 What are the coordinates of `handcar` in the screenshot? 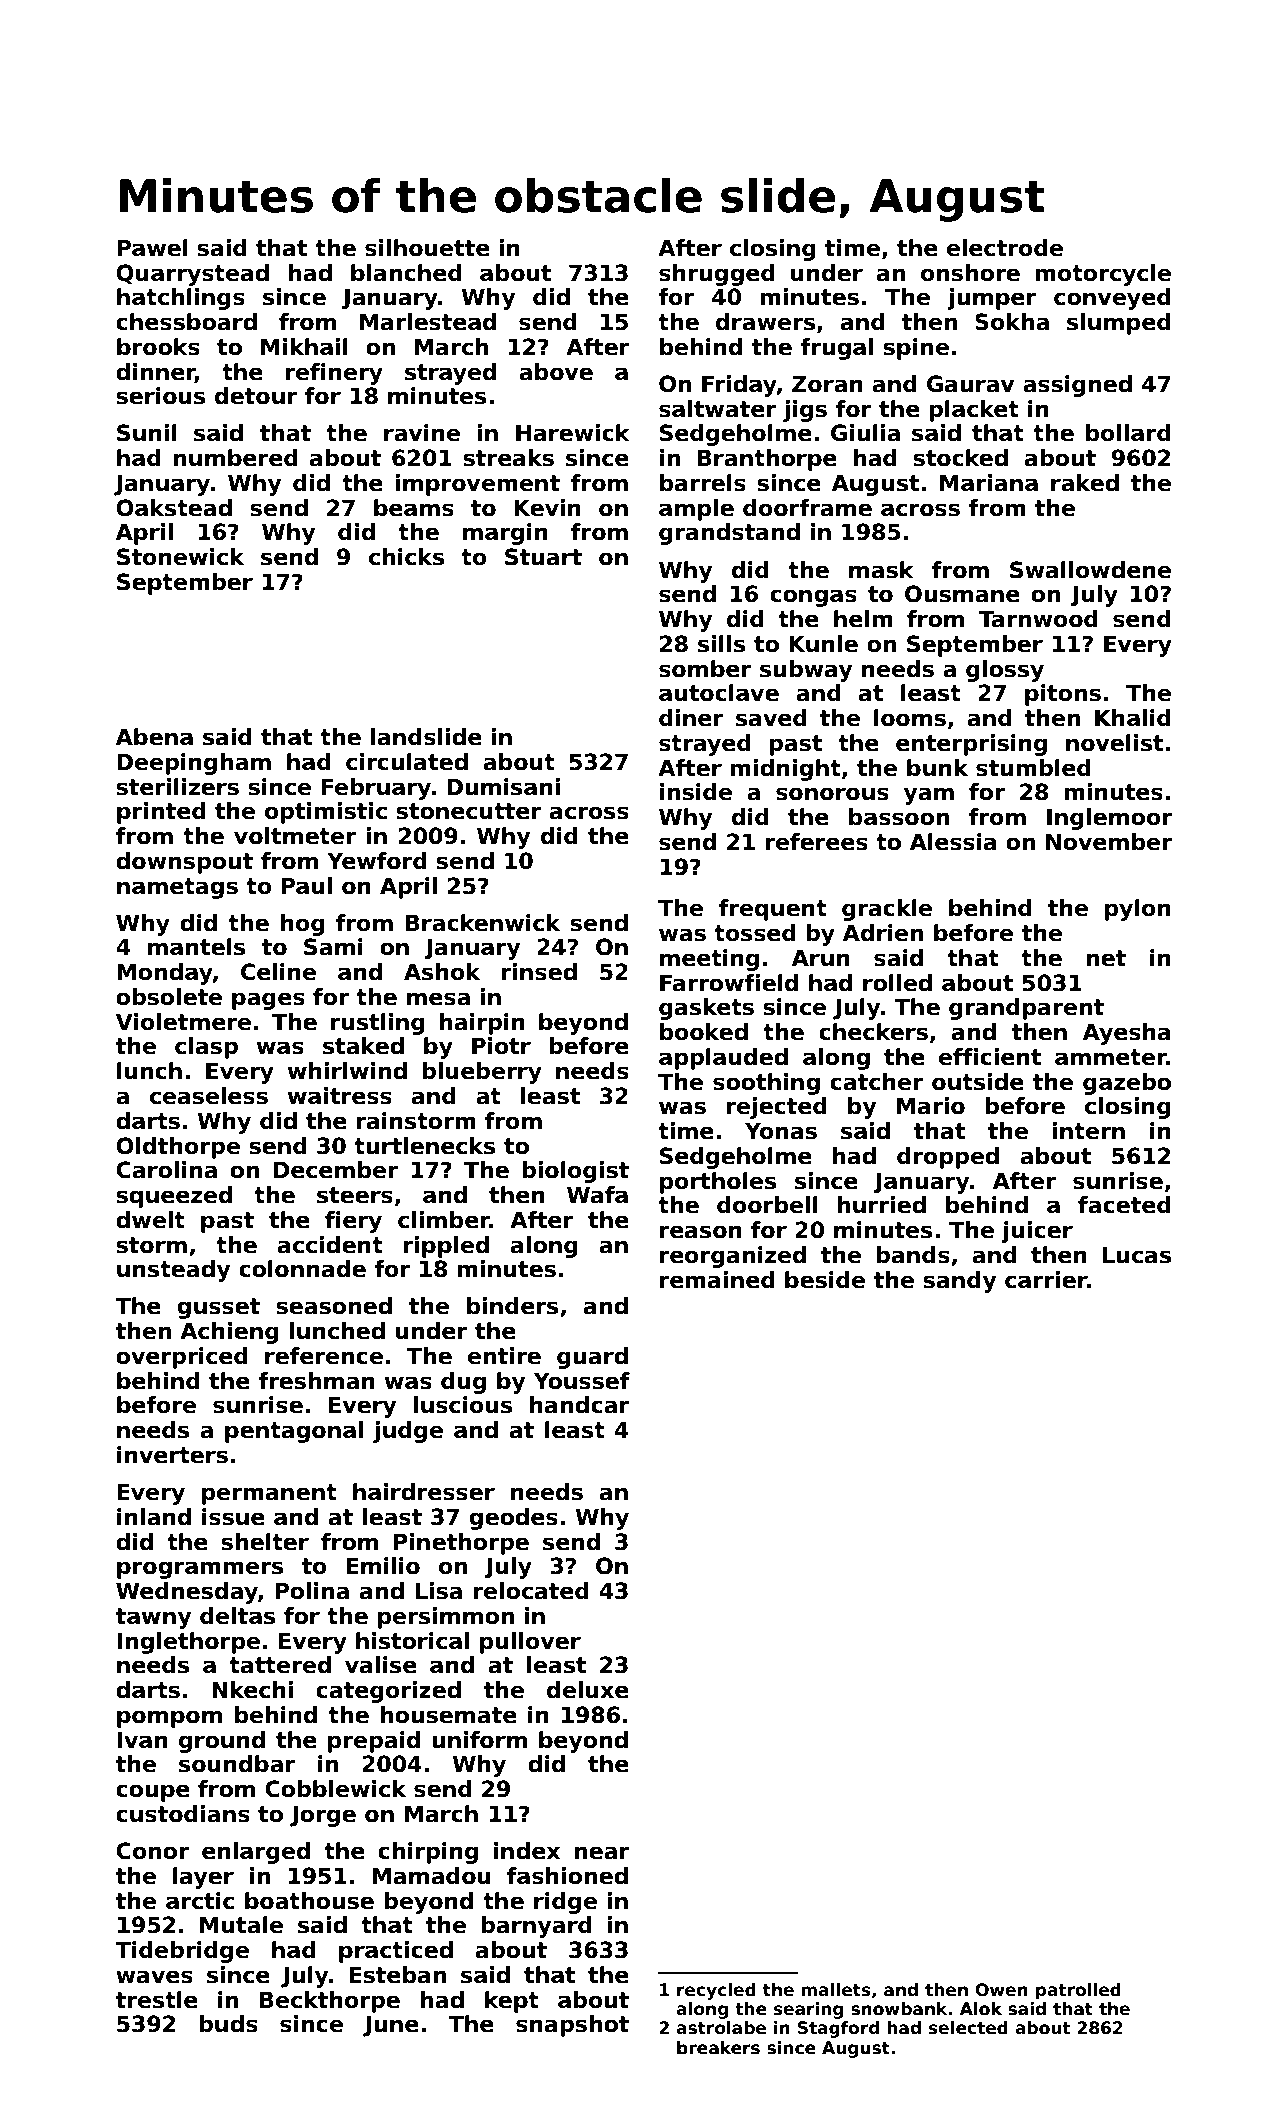 It's located at (580, 1405).
